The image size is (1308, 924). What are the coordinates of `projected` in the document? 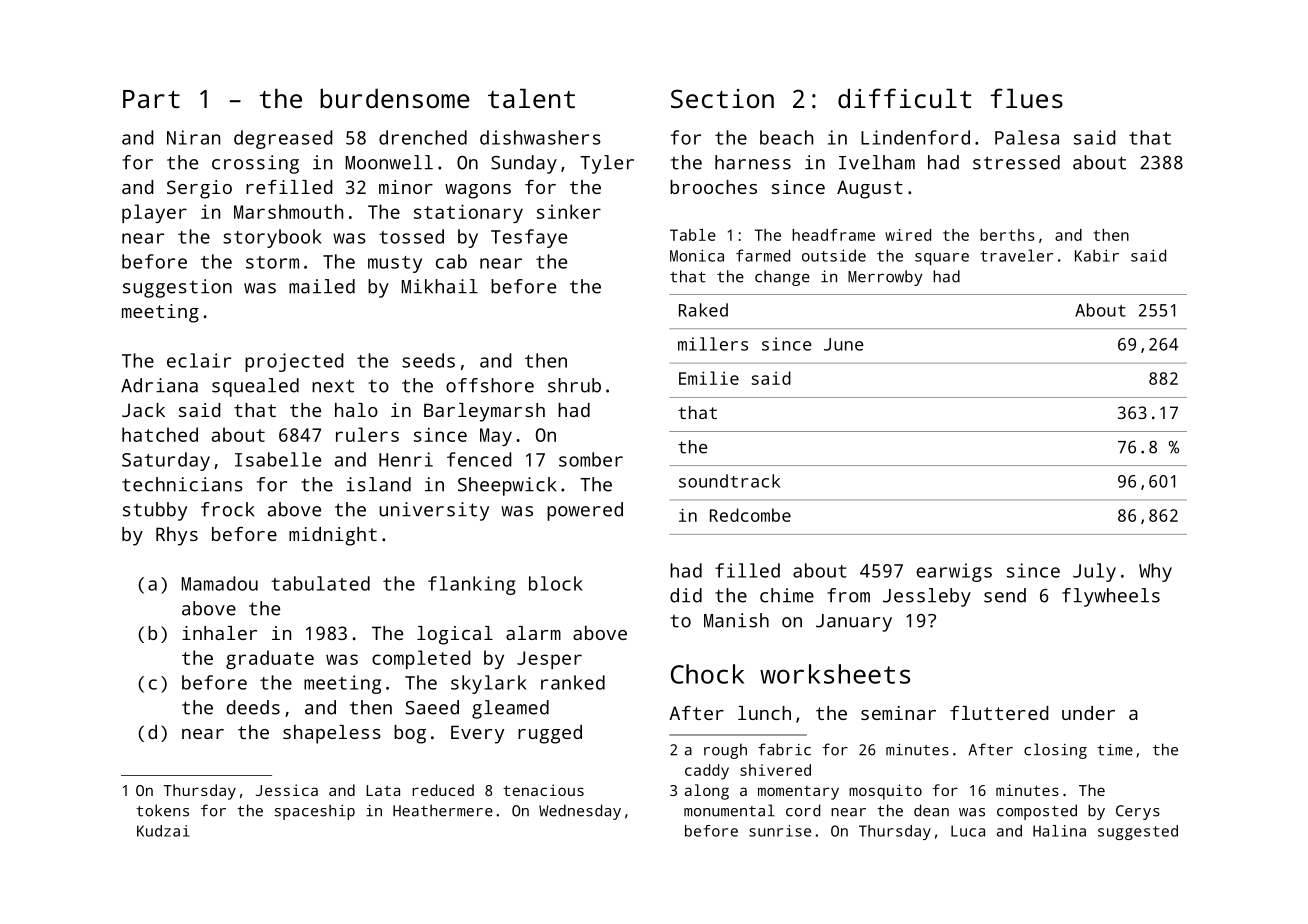 It's located at (294, 362).
